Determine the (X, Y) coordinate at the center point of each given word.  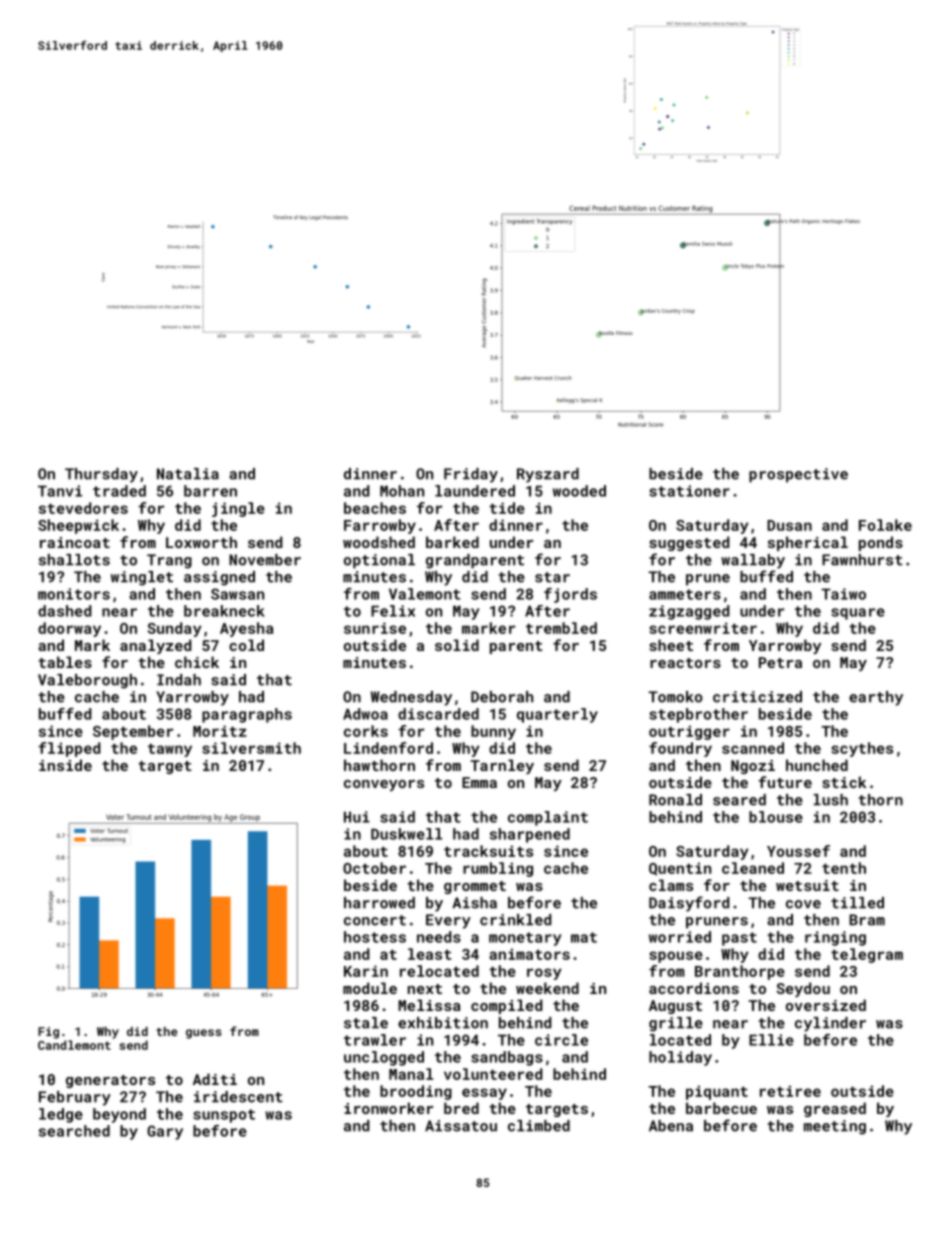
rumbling (498, 869)
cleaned (753, 868)
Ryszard (548, 475)
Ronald (675, 800)
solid (457, 645)
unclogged (384, 1058)
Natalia (188, 474)
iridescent (238, 1097)
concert (375, 920)
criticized (757, 697)
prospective (798, 475)
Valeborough (87, 681)
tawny (170, 750)
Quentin (680, 869)
